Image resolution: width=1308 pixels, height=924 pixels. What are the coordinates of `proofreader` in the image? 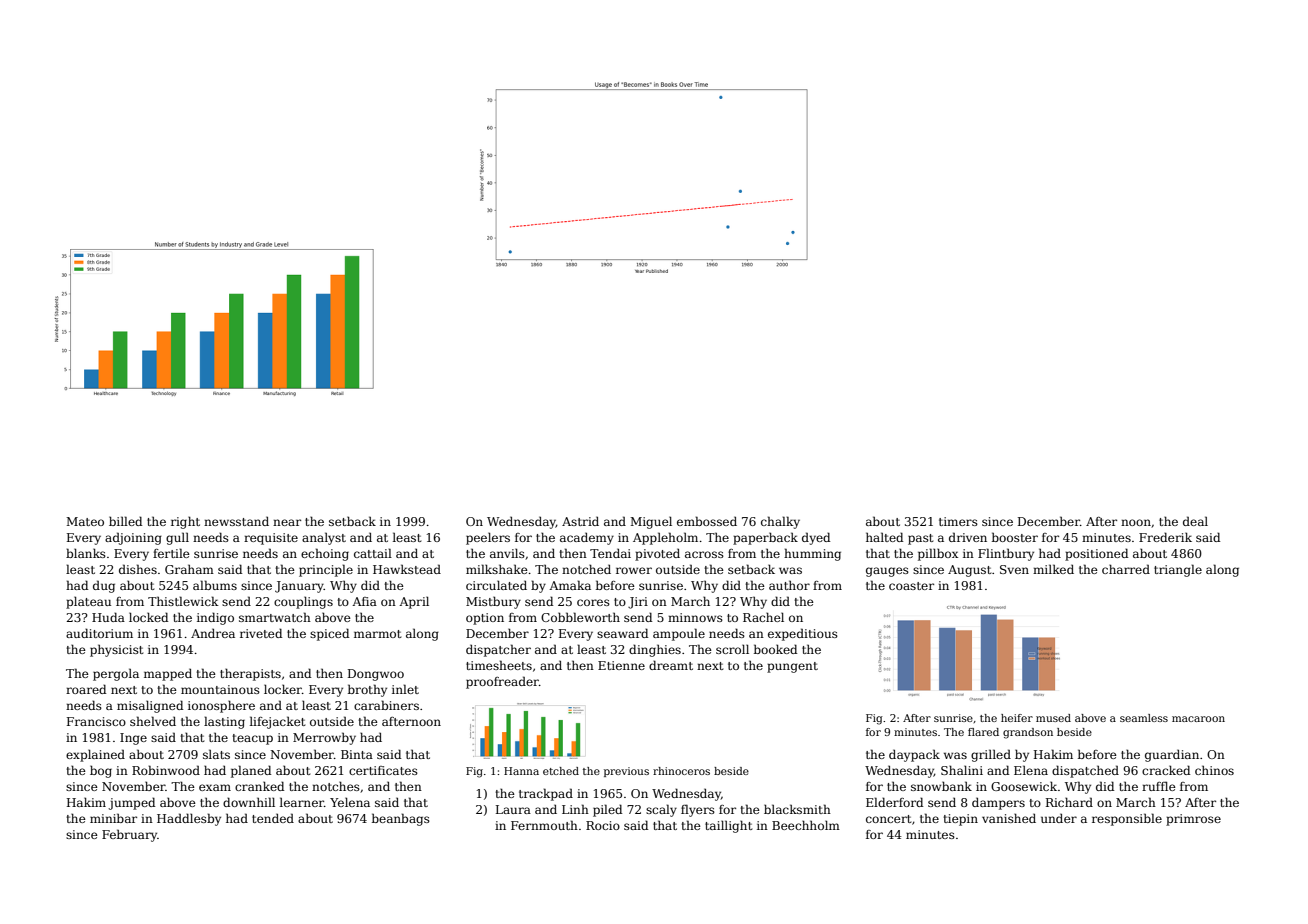 It's located at (502, 682).
